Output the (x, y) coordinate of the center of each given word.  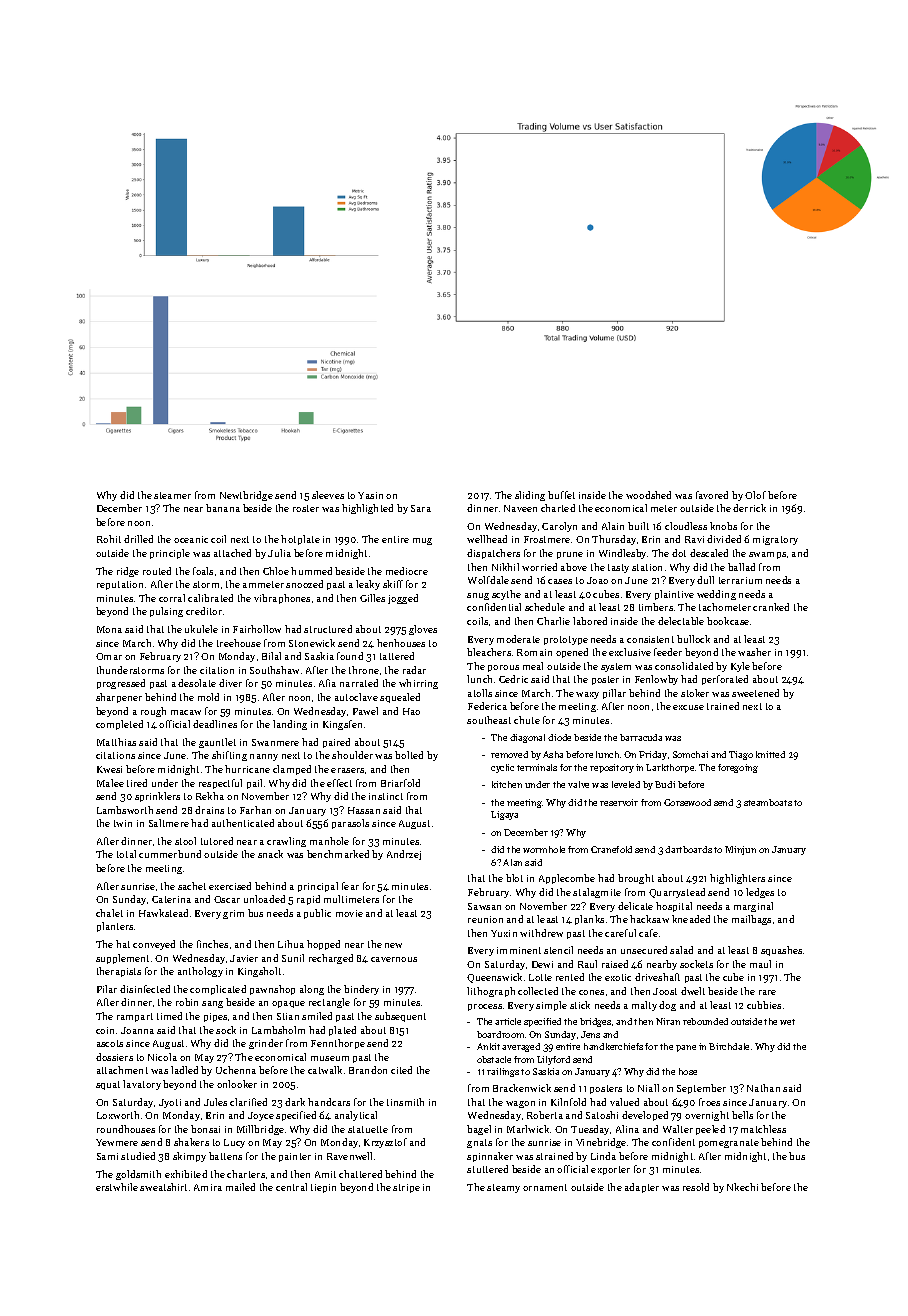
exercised (230, 886)
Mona (109, 629)
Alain (613, 526)
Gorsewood (687, 802)
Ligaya (504, 815)
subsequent (400, 1017)
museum (330, 1058)
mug (422, 541)
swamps (767, 555)
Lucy (234, 1143)
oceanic (191, 539)
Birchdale (729, 1046)
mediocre (407, 571)
